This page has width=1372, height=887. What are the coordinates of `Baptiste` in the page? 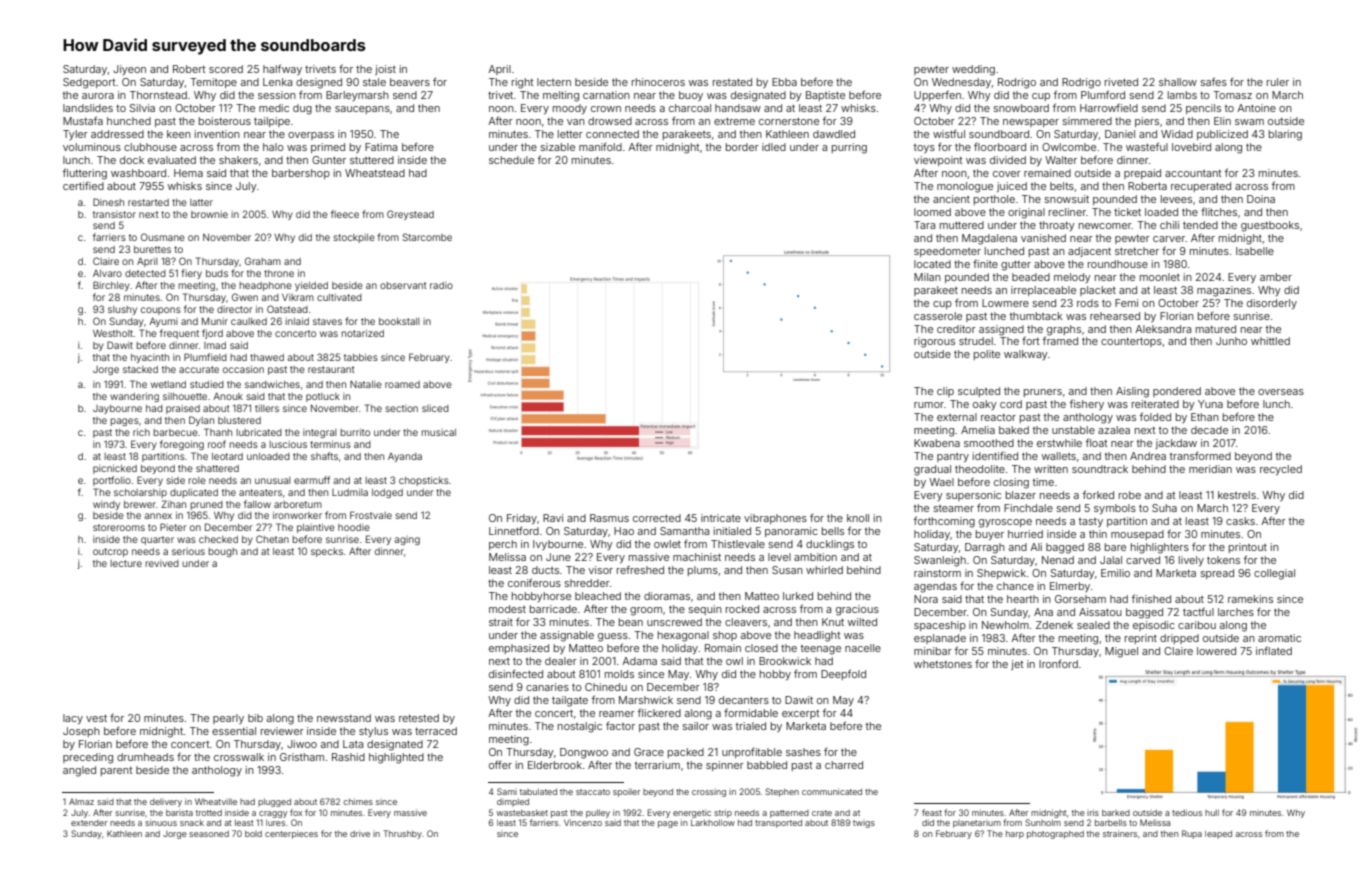 It's located at (825, 96).
